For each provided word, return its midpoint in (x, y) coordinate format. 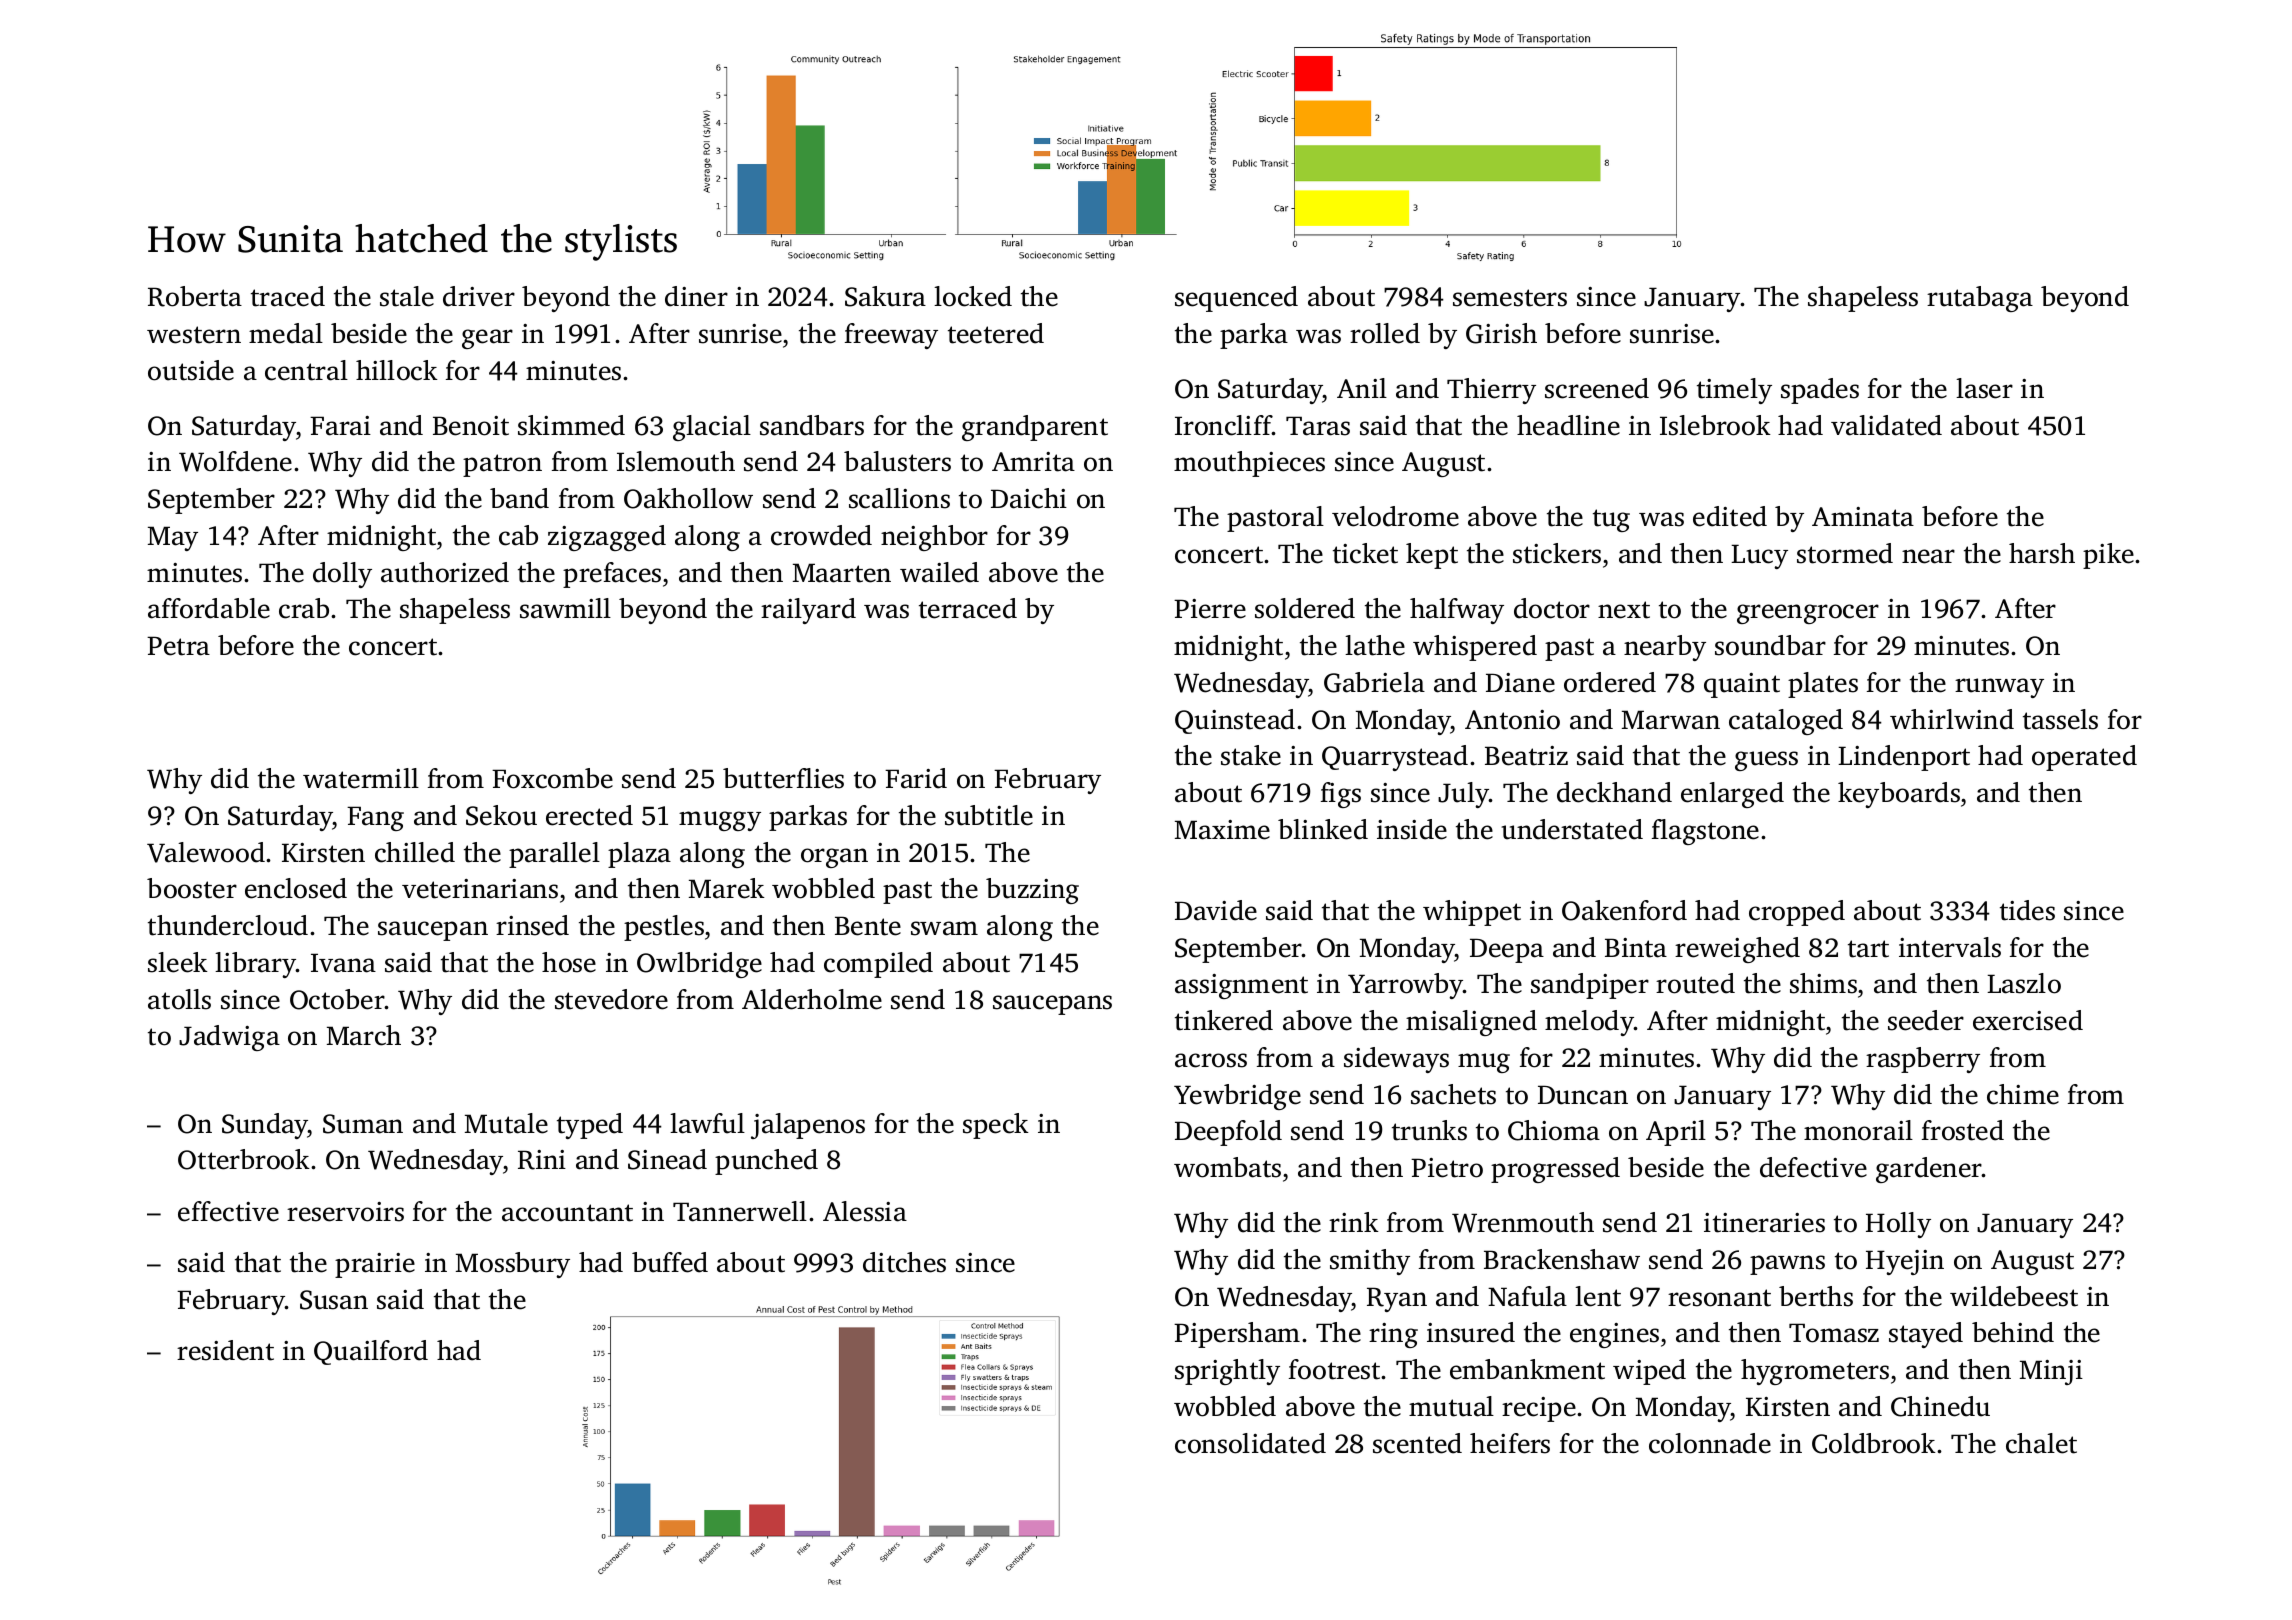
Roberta (195, 296)
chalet (2041, 1443)
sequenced (1236, 299)
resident (225, 1350)
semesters (1510, 298)
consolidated (1250, 1443)
